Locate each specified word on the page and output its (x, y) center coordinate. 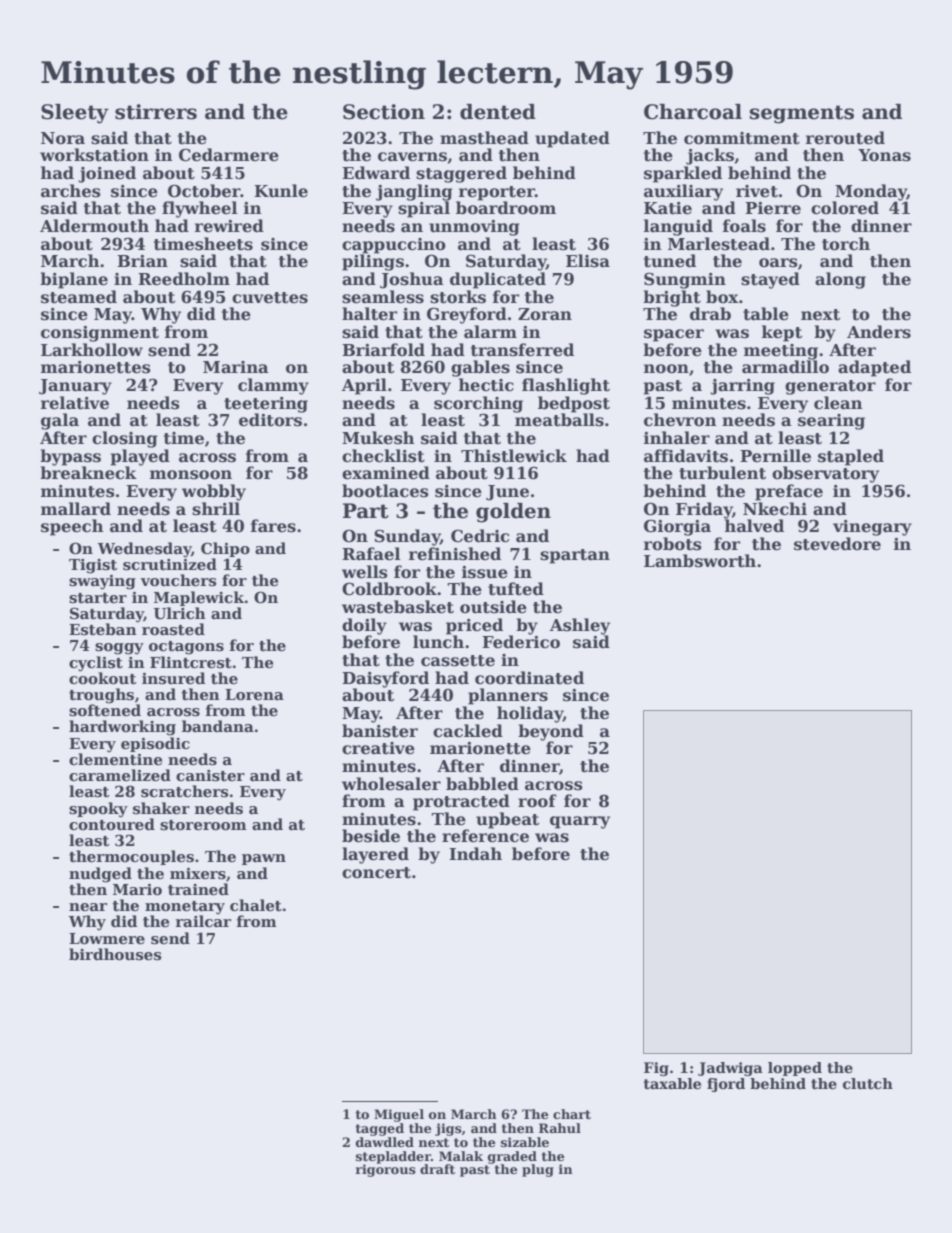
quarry (580, 822)
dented (498, 112)
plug (538, 1170)
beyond (551, 732)
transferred (522, 350)
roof (537, 801)
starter (98, 598)
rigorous (385, 1170)
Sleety (75, 114)
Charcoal (693, 112)
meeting (781, 352)
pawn (264, 859)
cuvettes (270, 298)
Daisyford (385, 679)
